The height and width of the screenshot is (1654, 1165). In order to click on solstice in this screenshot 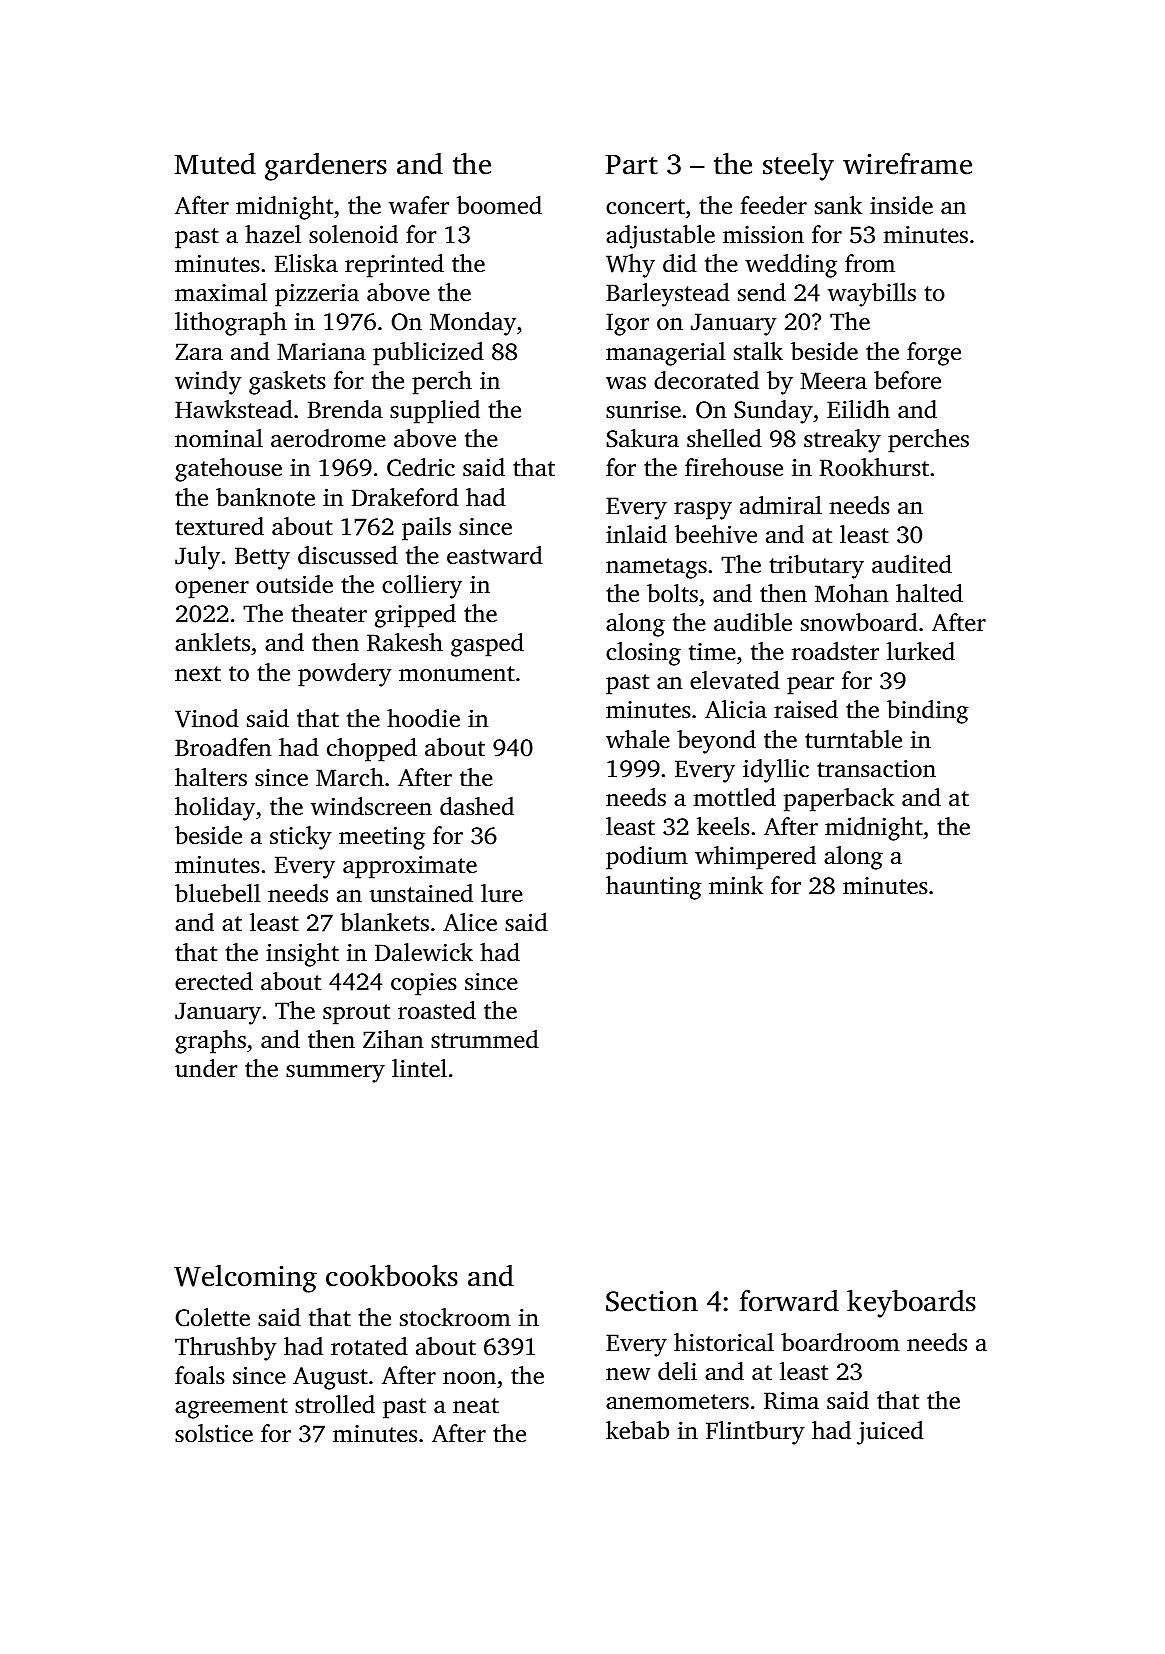, I will do `click(214, 1433)`.
